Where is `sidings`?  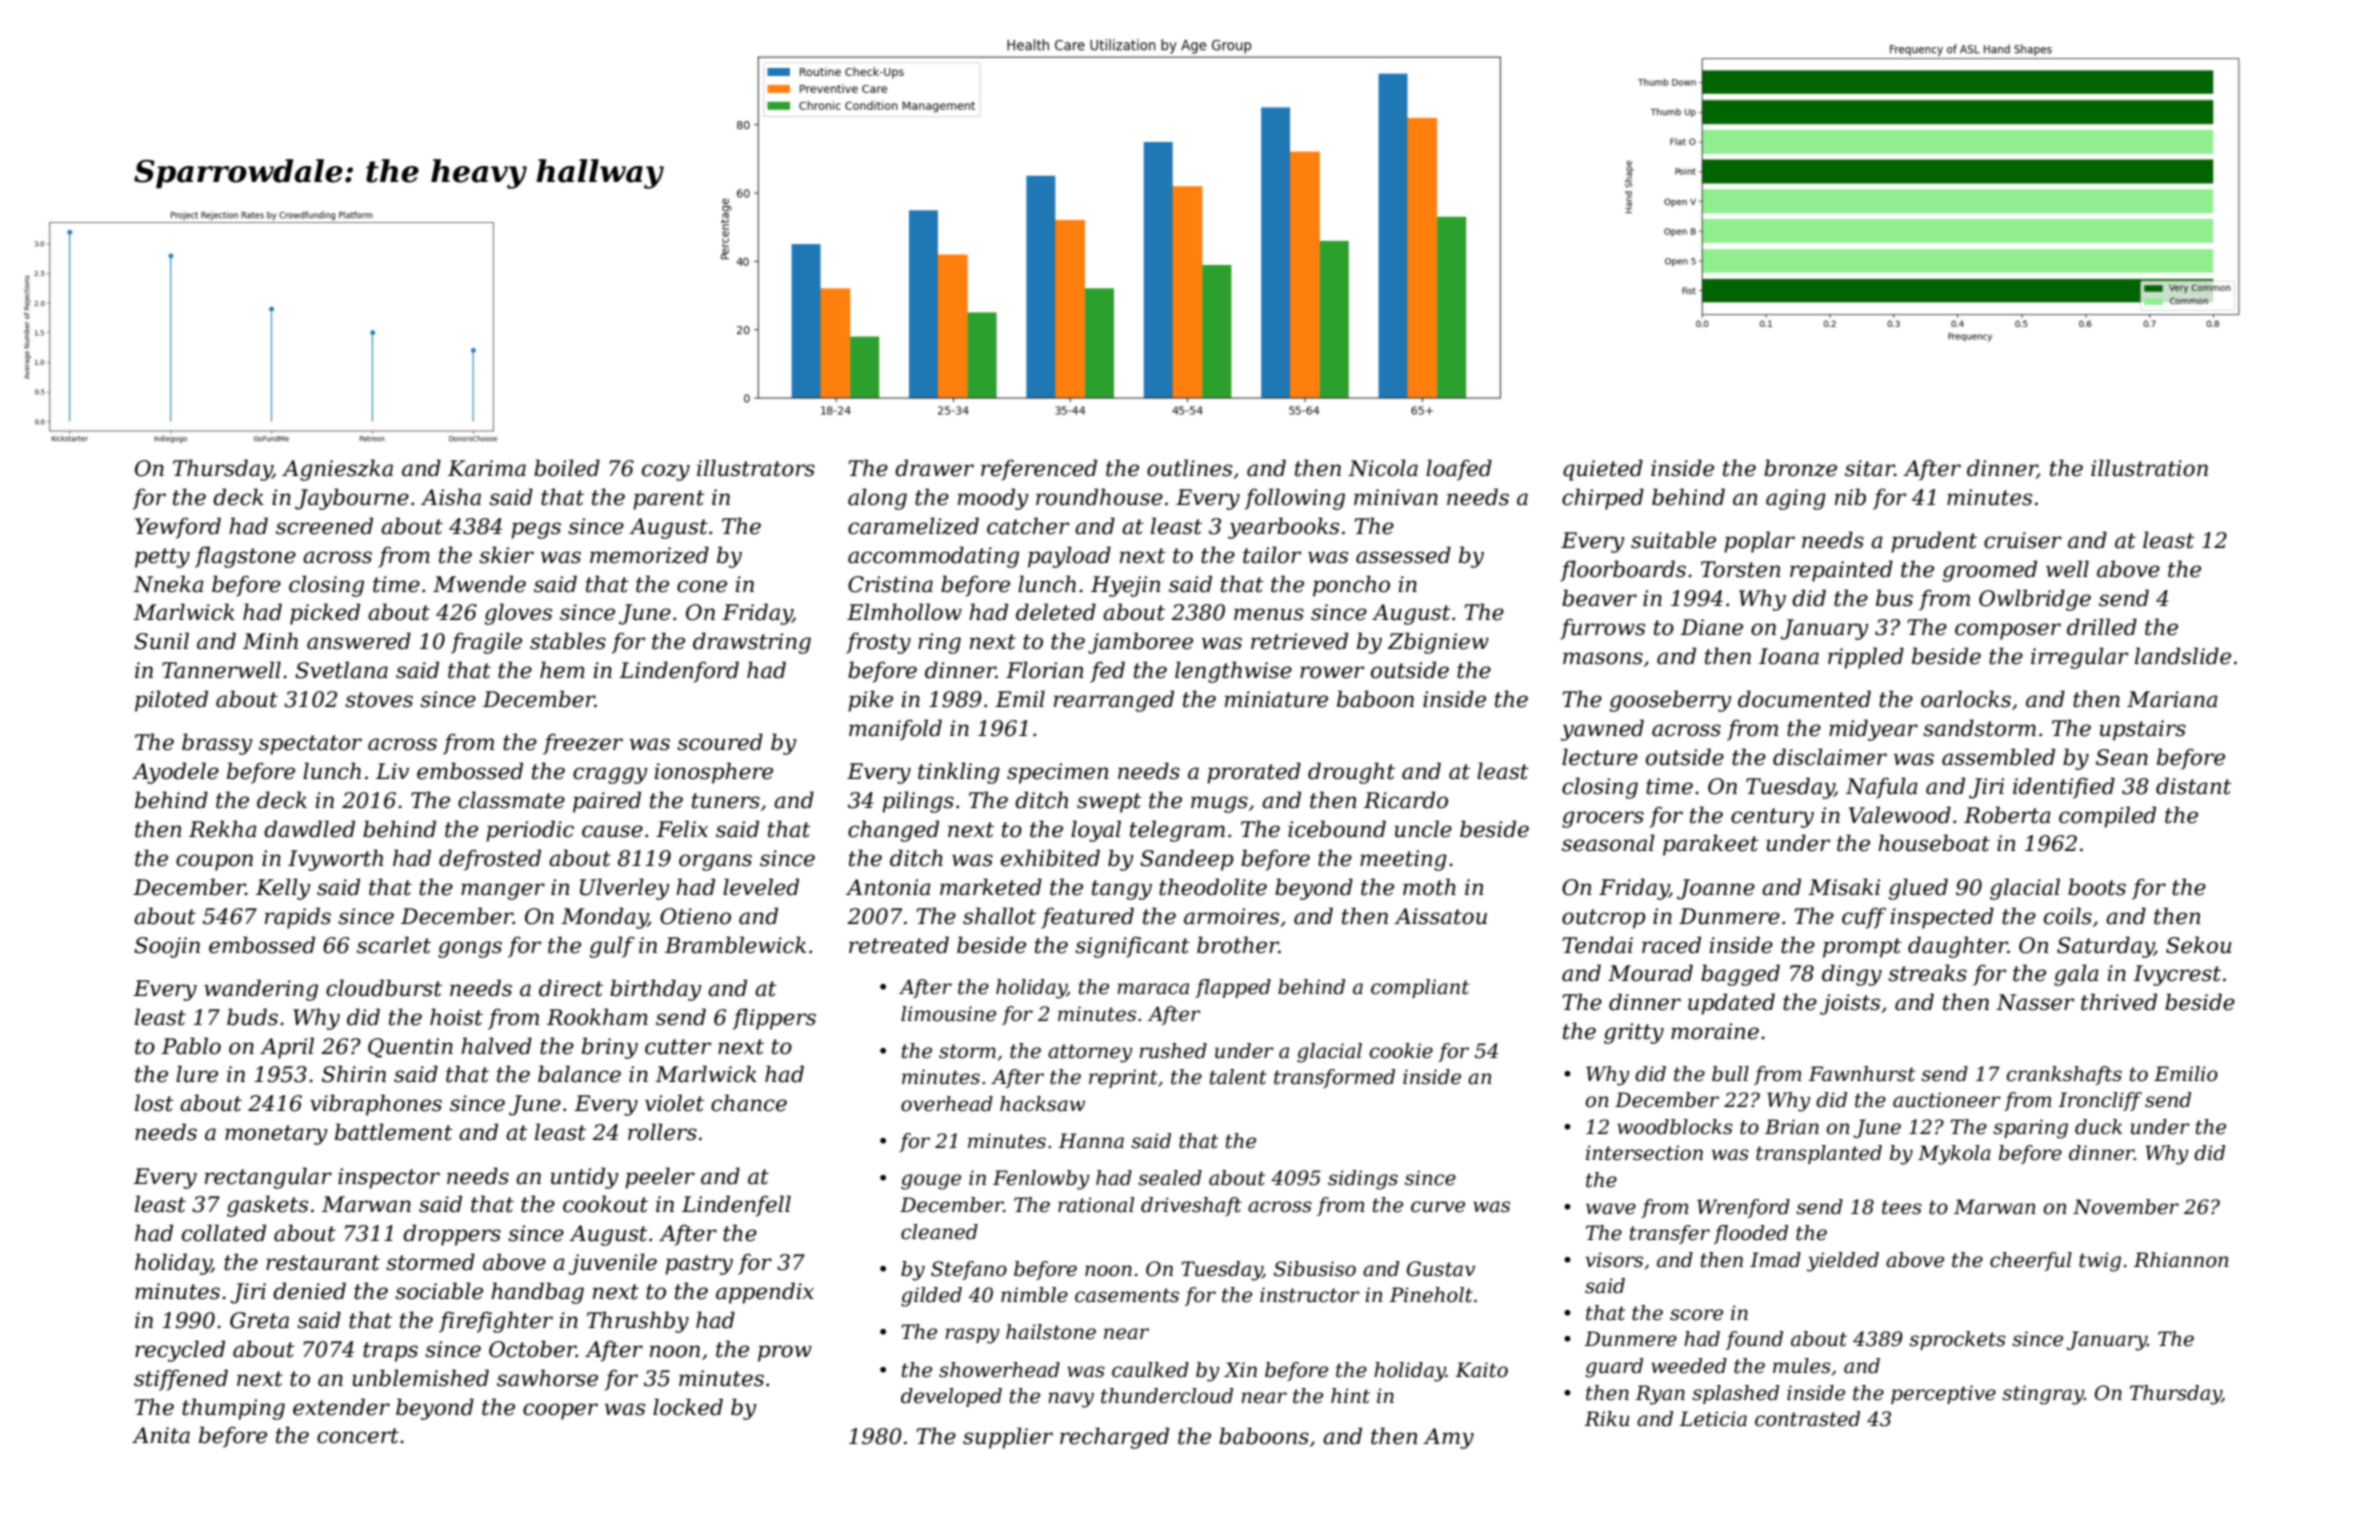 sidings is located at coordinates (1363, 1180).
